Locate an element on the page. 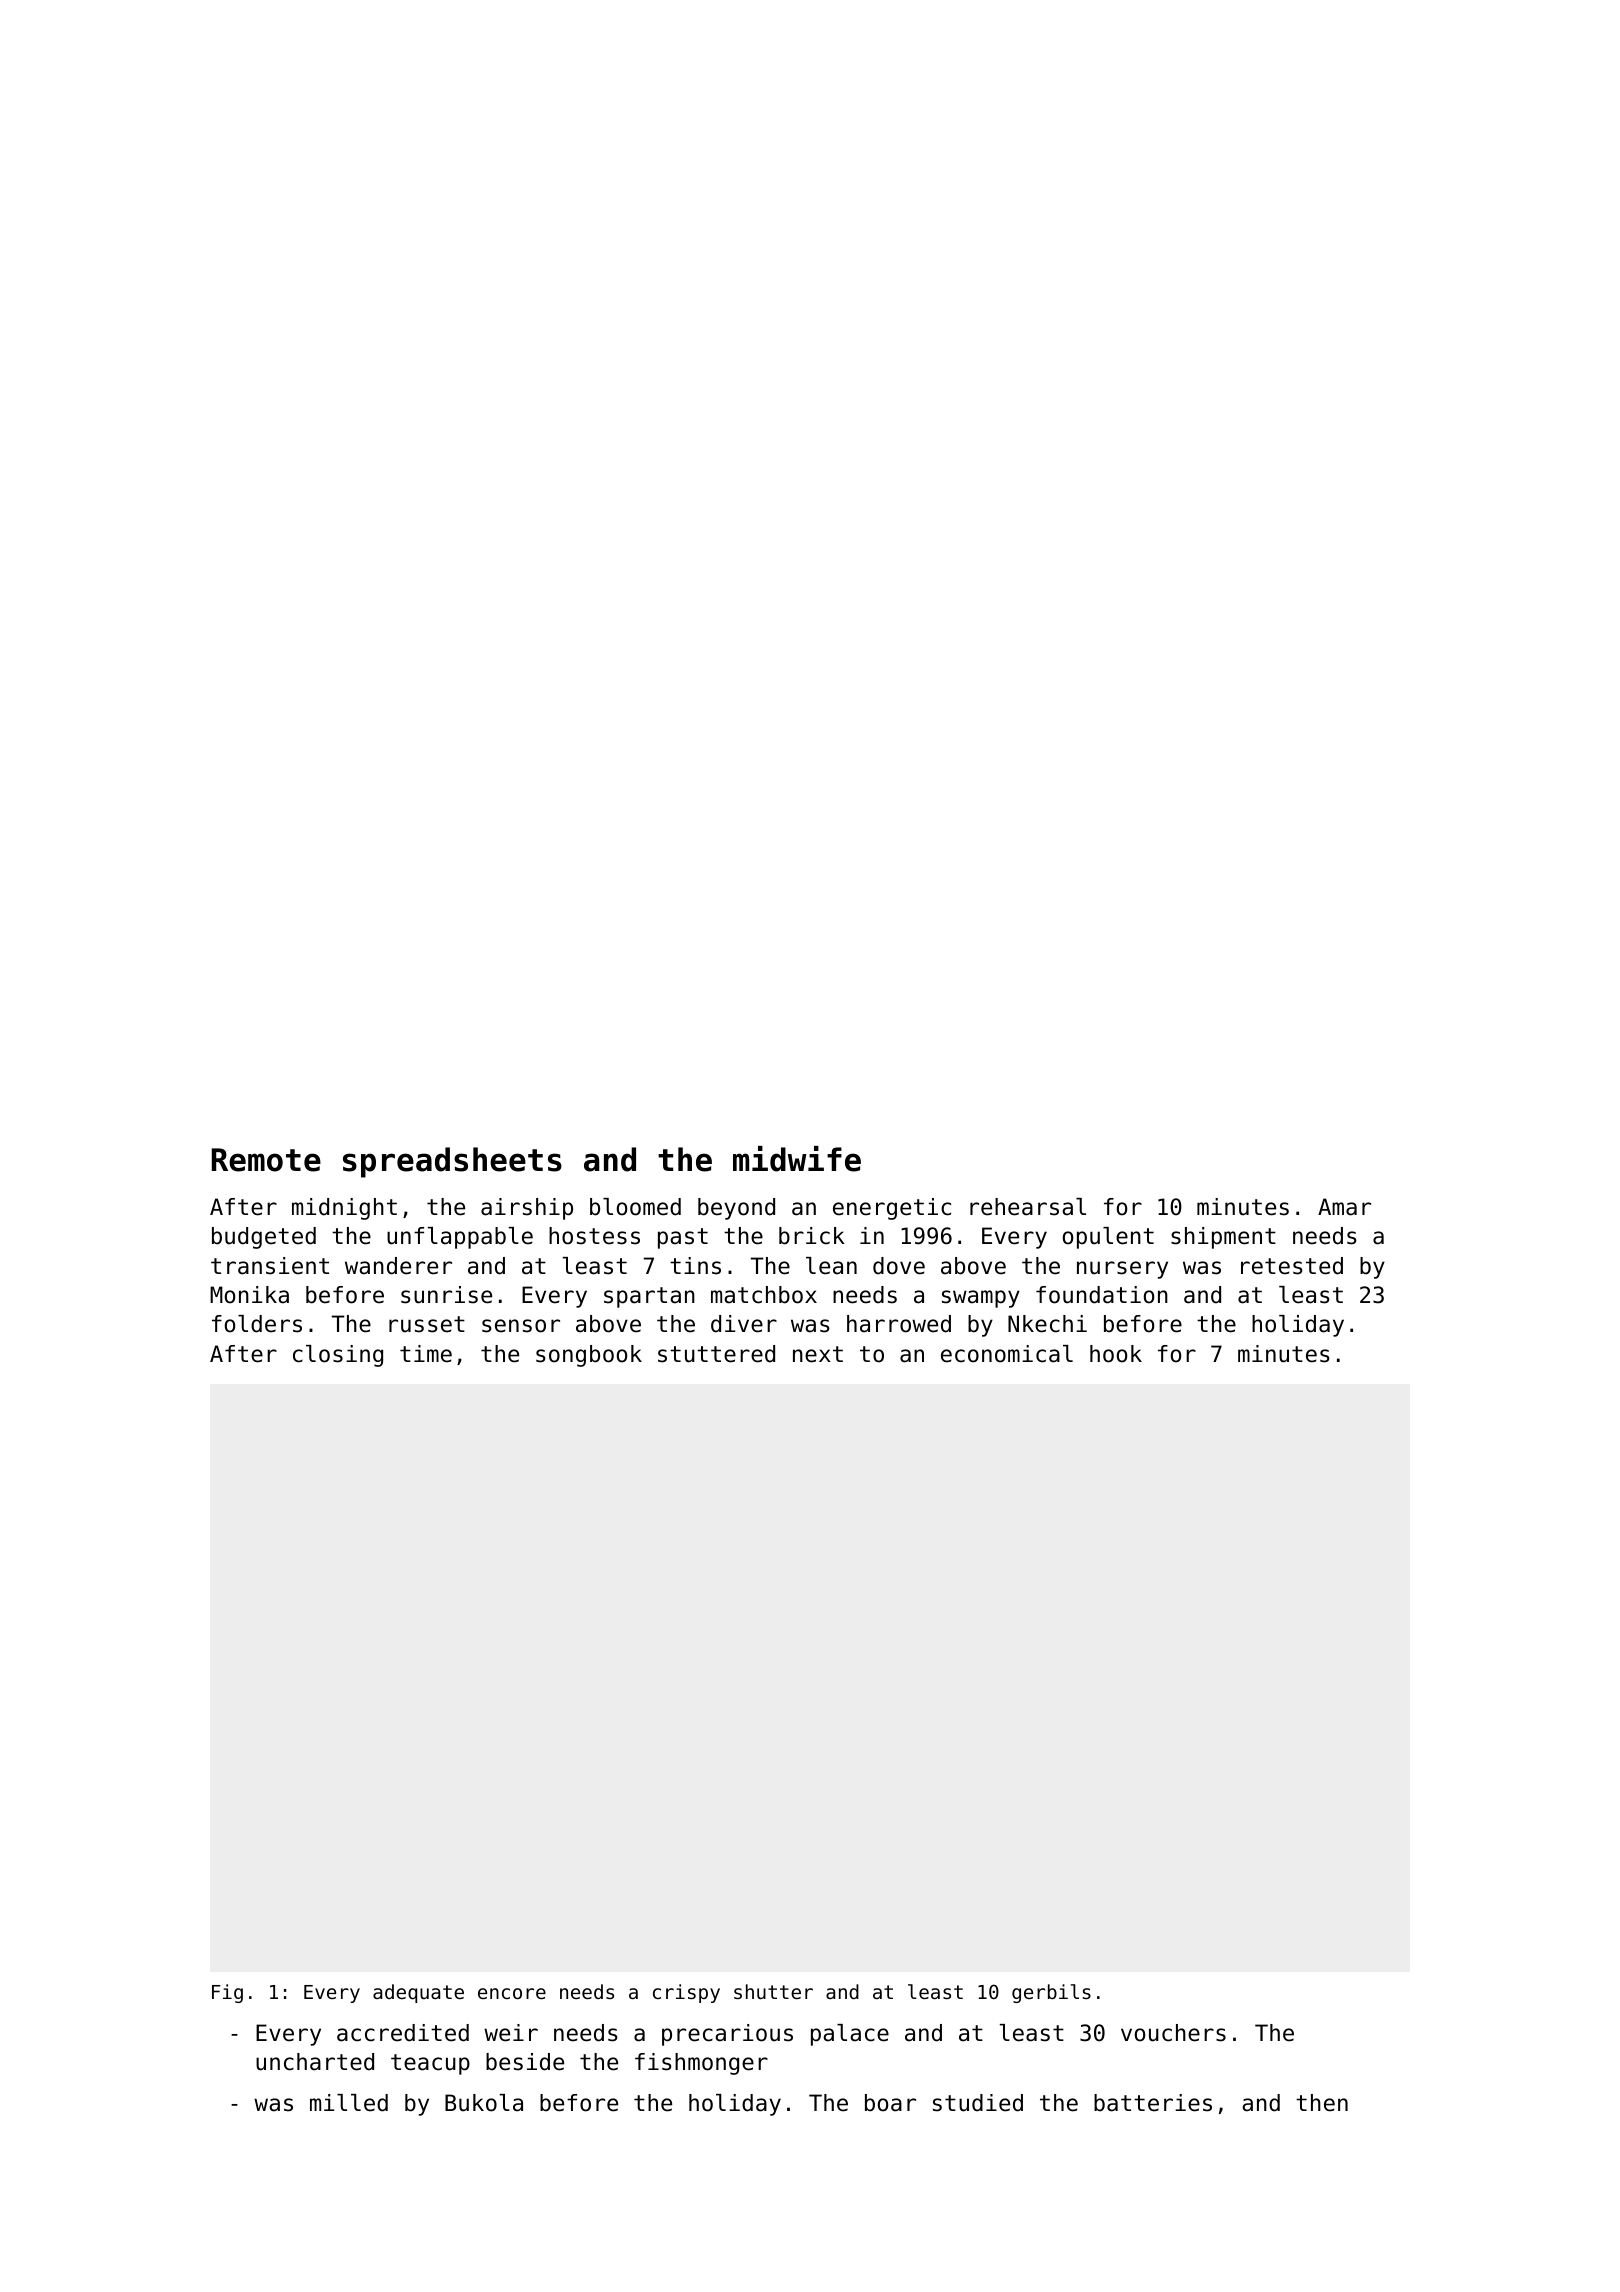 The height and width of the image is (2292, 1620). gerbils is located at coordinates (1051, 1993).
